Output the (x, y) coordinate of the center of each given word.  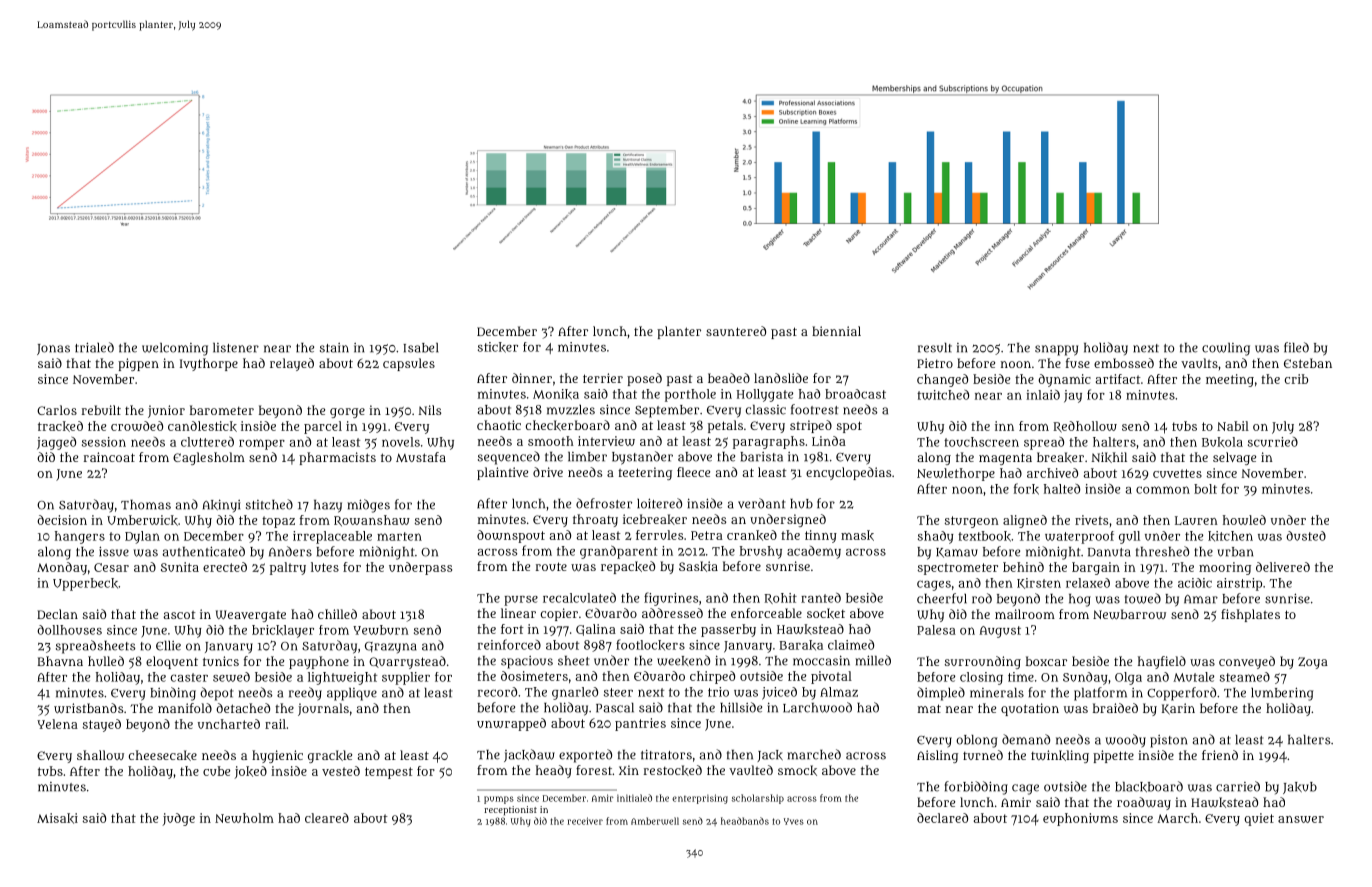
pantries (640, 724)
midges (368, 506)
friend (1220, 755)
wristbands (88, 708)
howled (1244, 520)
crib (1296, 379)
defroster (604, 503)
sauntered (736, 331)
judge (178, 819)
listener (236, 348)
